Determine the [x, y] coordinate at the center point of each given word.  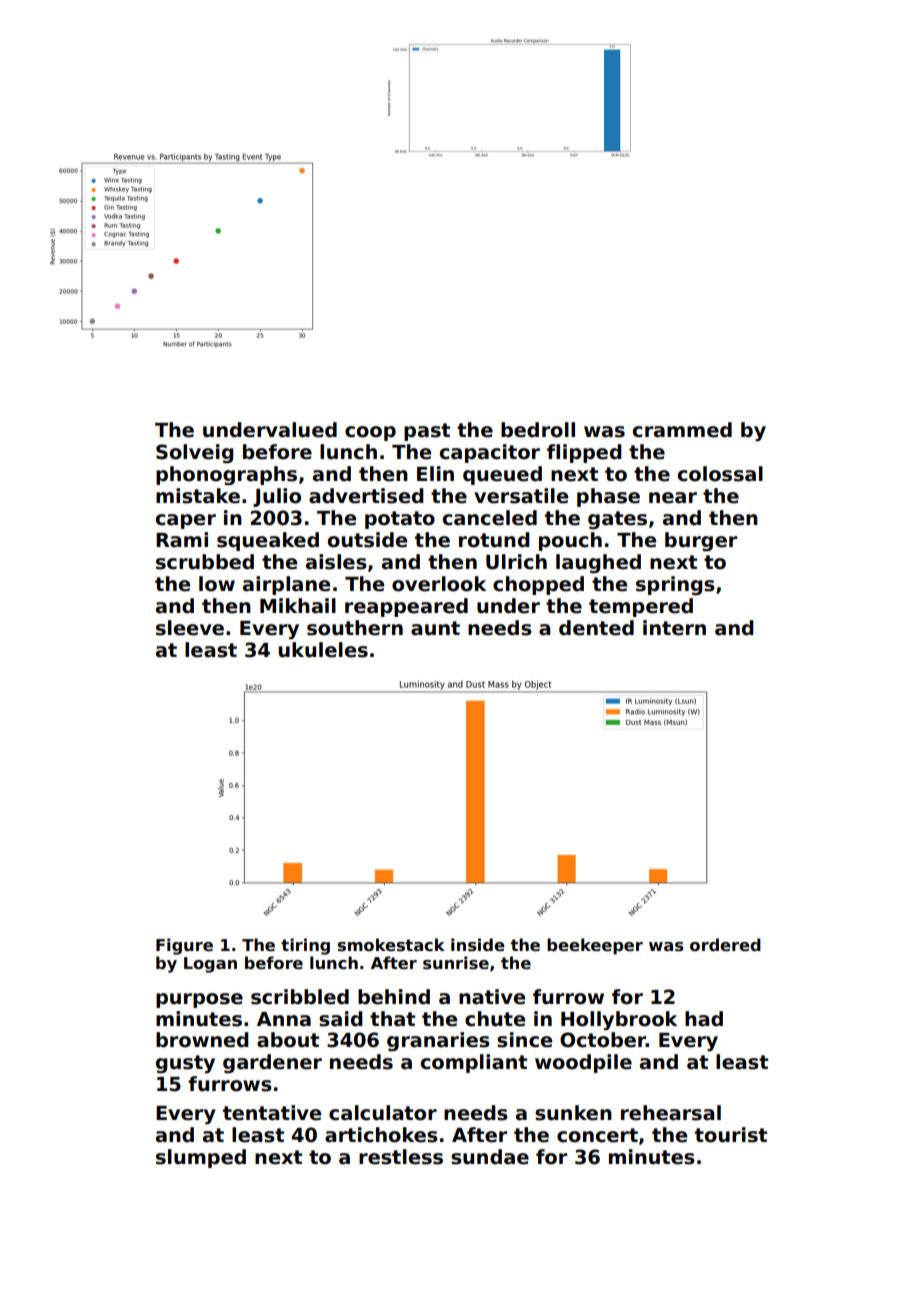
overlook [439, 584]
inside [478, 945]
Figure [184, 946]
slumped [201, 1158]
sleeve [190, 628]
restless [401, 1157]
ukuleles [323, 650]
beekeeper [595, 946]
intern [674, 628]
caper [186, 521]
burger [701, 541]
